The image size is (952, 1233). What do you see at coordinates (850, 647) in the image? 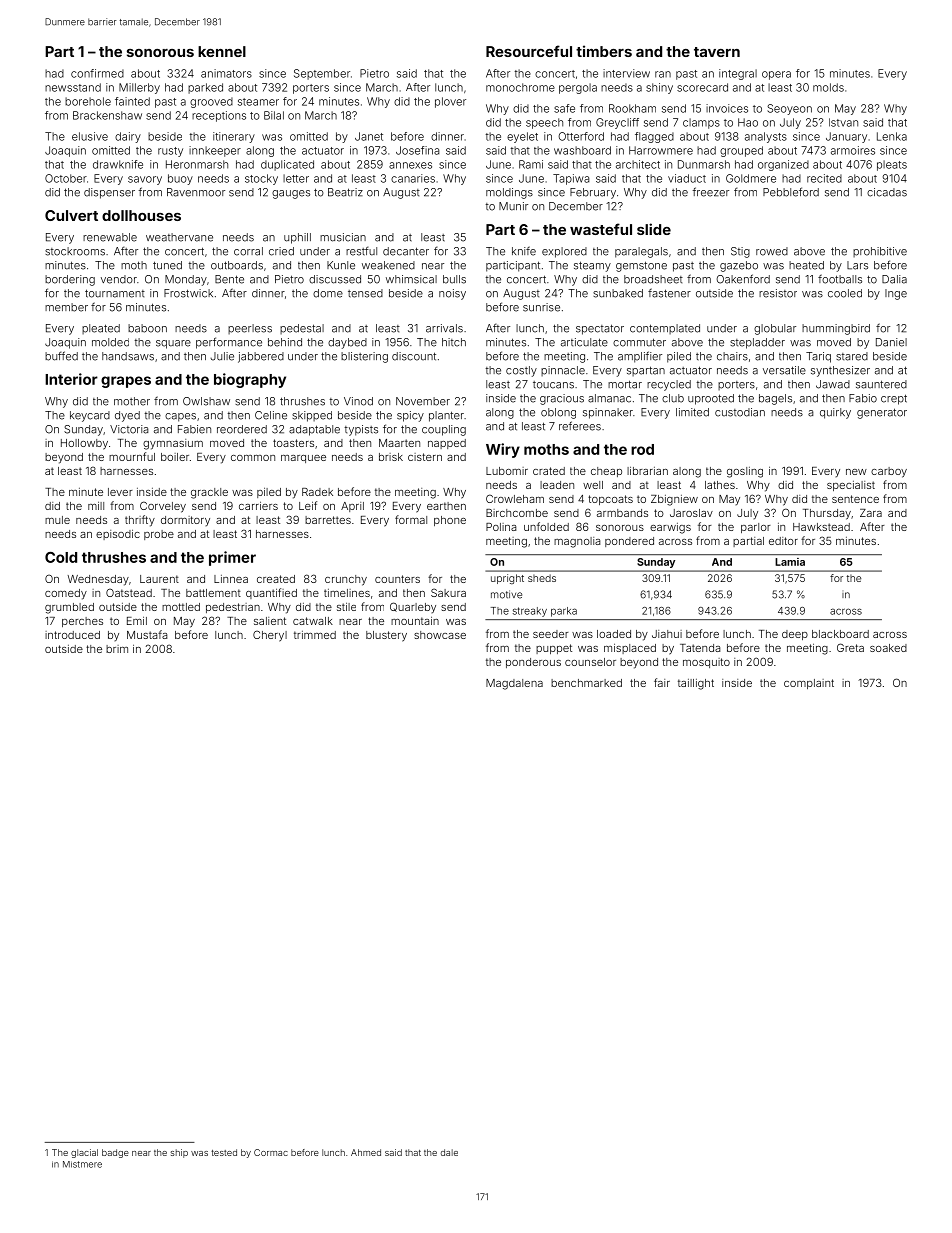
I see `Greta` at bounding box center [850, 647].
